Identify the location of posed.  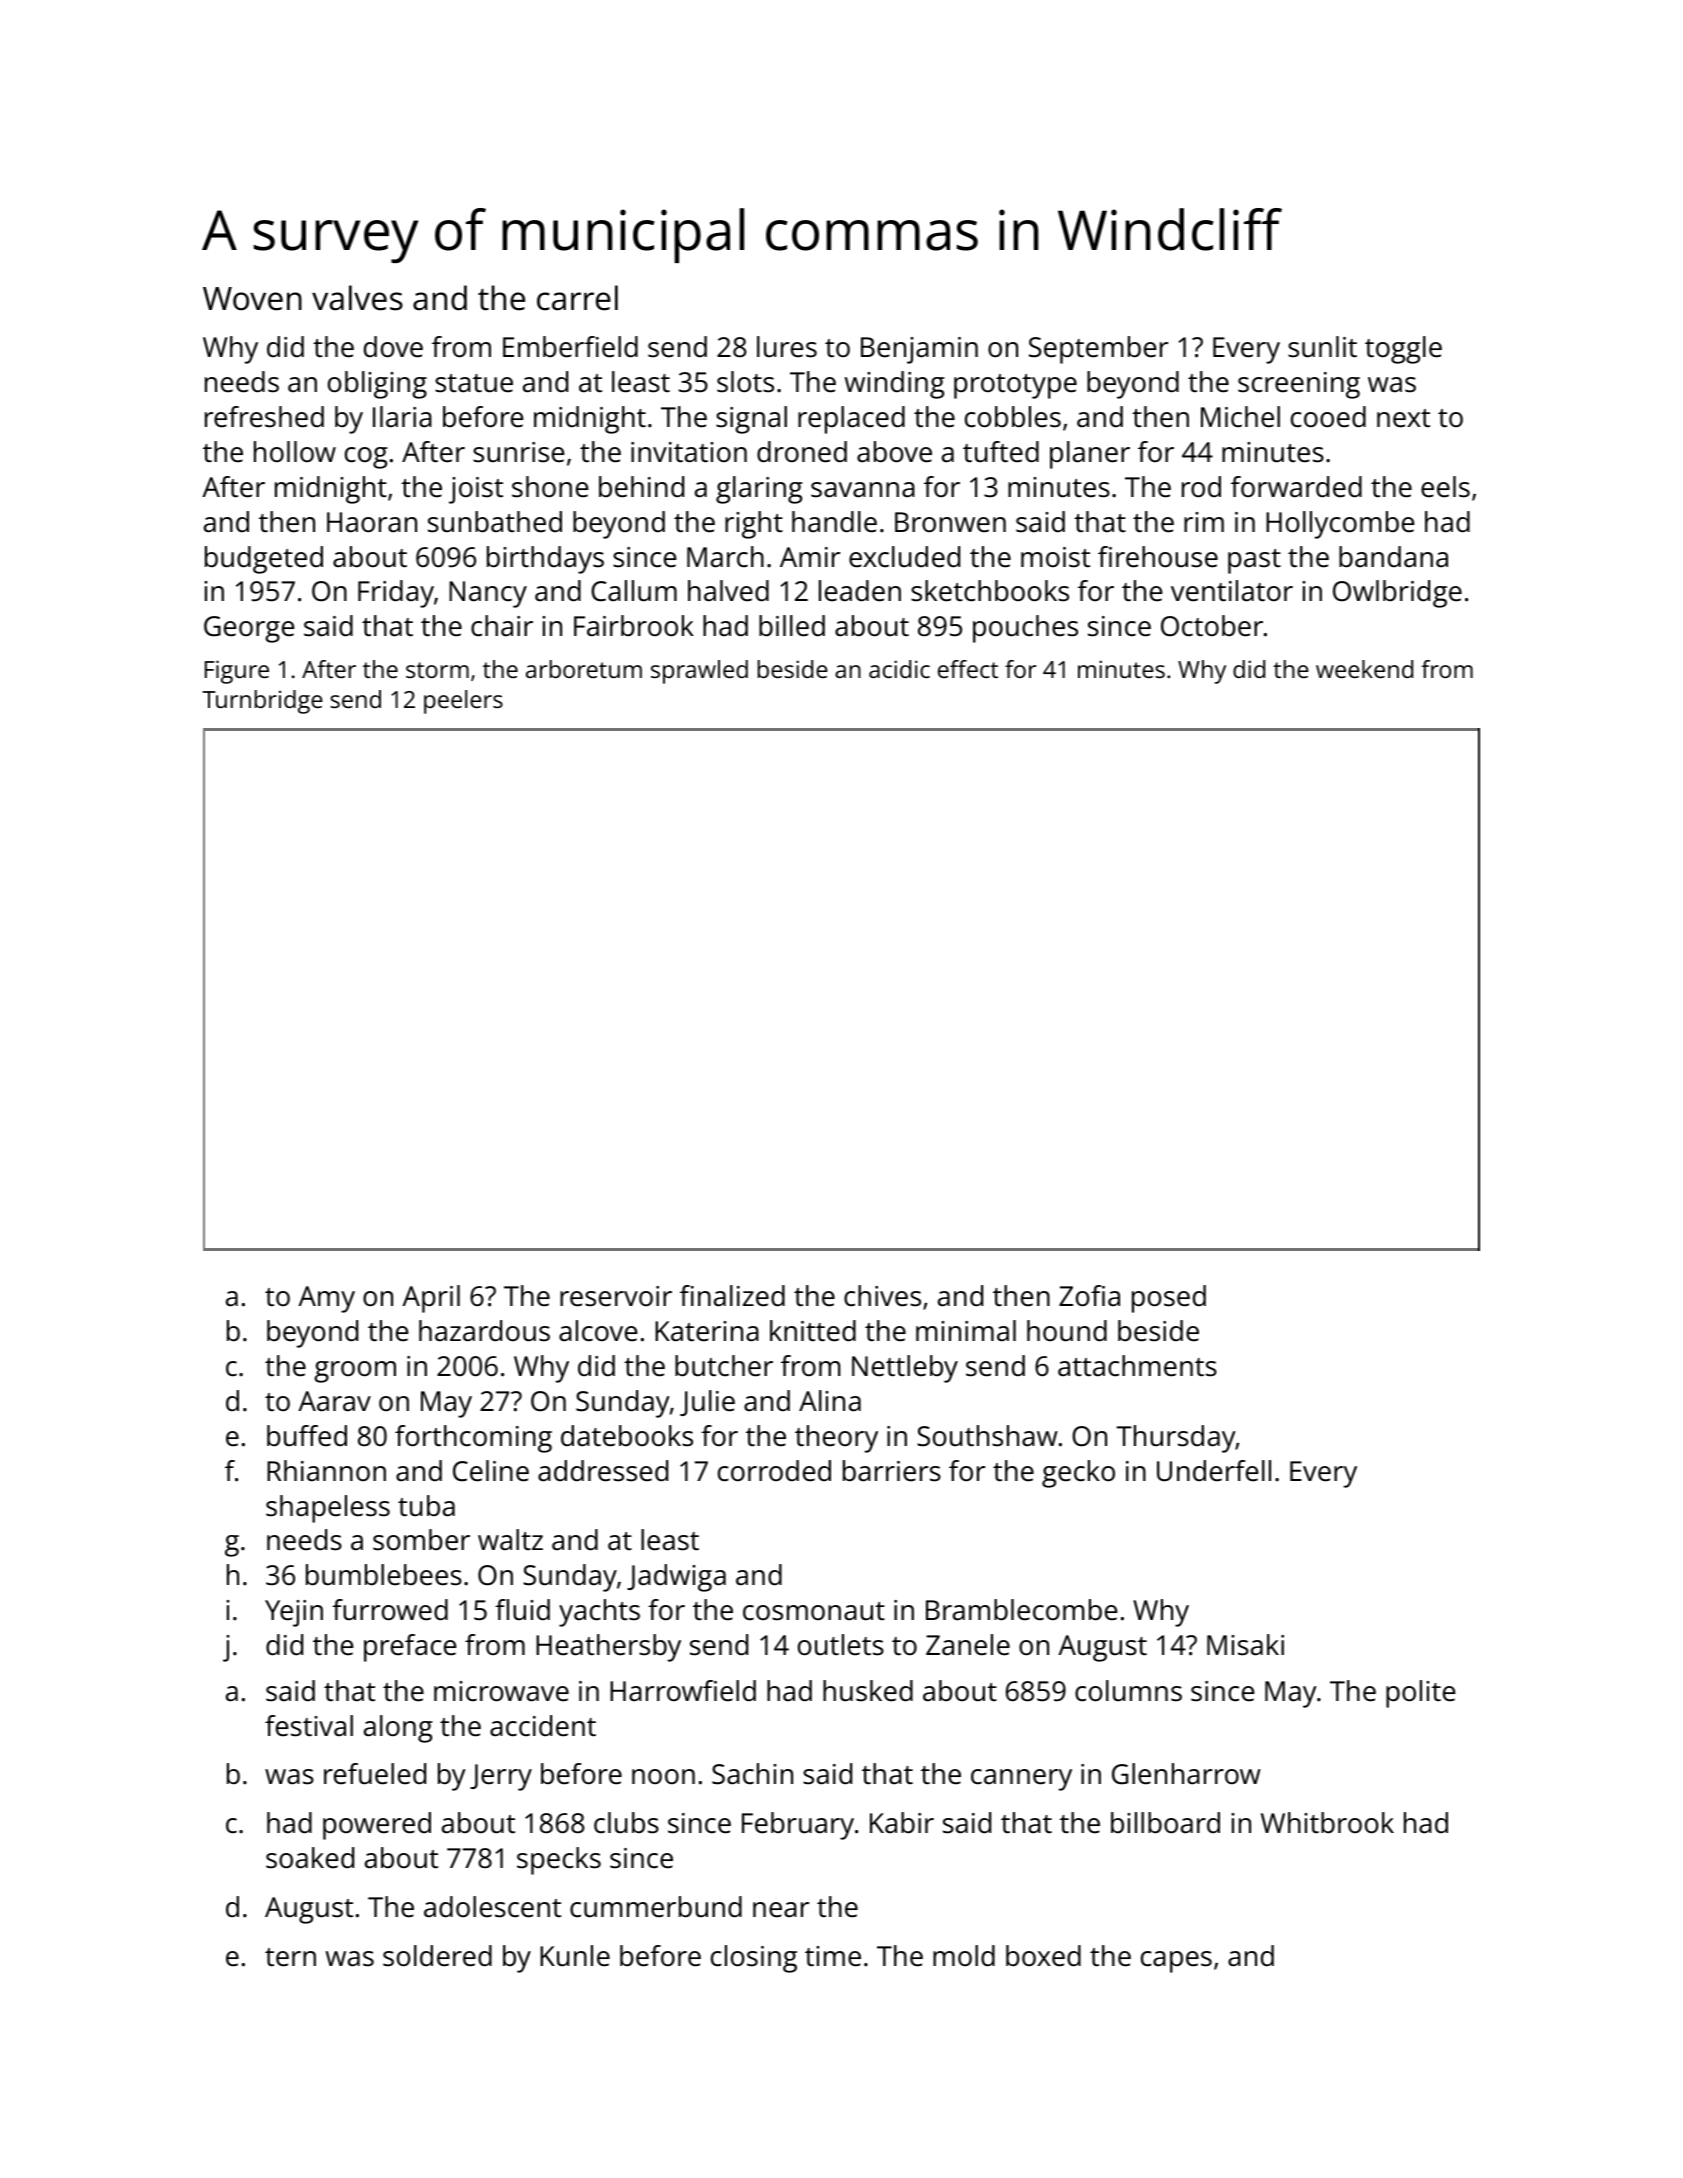
(1169, 1299).
